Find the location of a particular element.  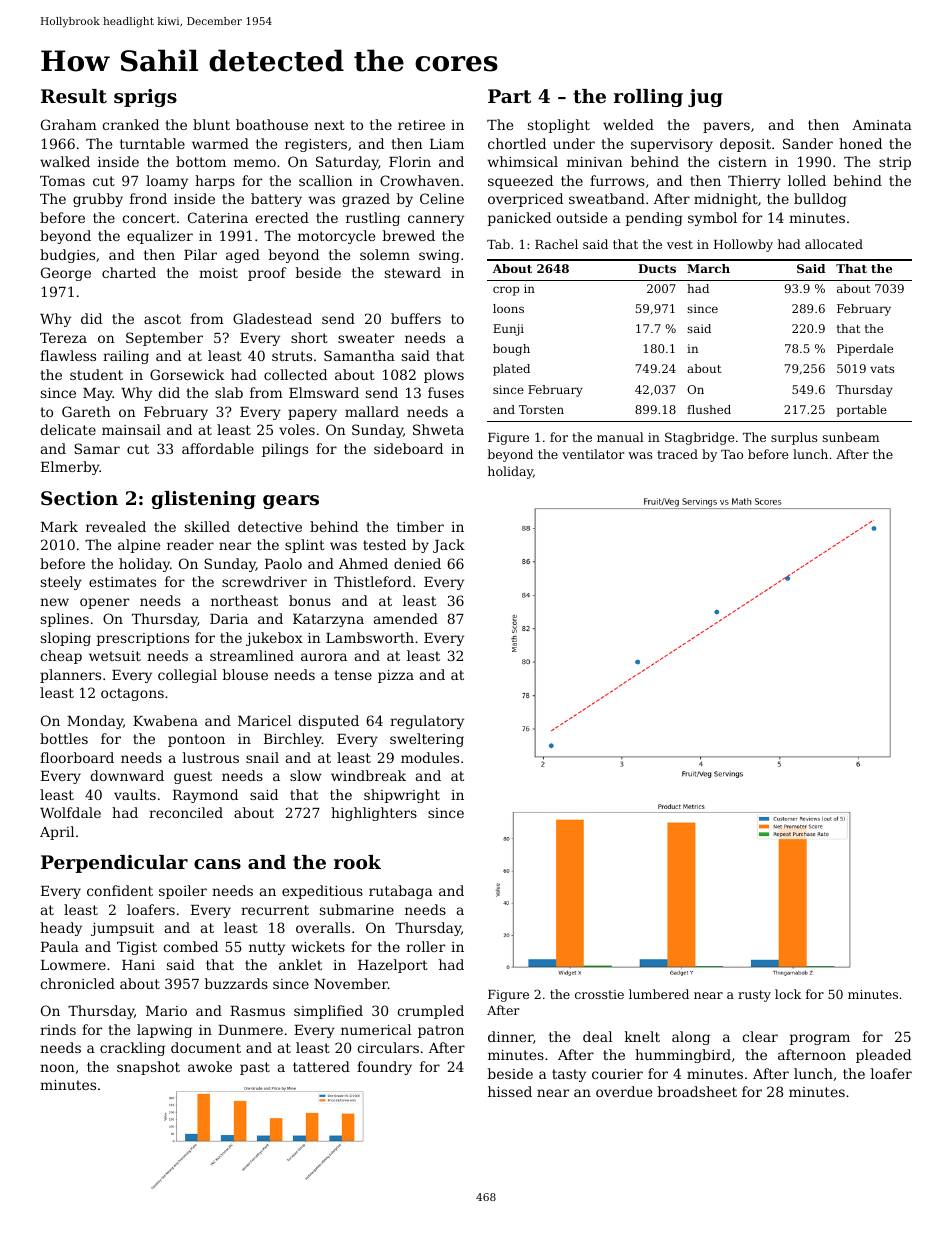

sprigs is located at coordinates (145, 98).
